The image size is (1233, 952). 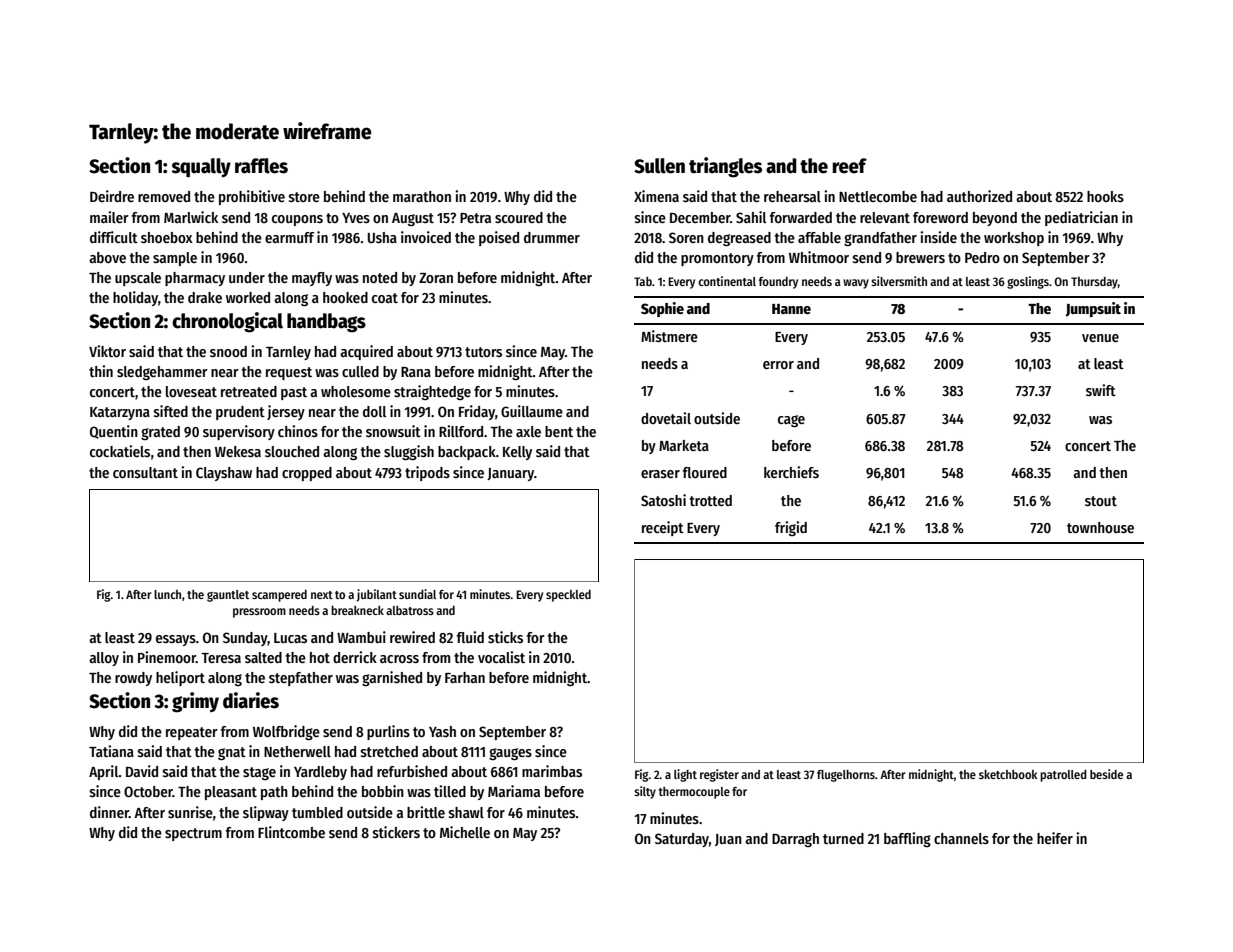 I want to click on Sahil, so click(x=751, y=217).
